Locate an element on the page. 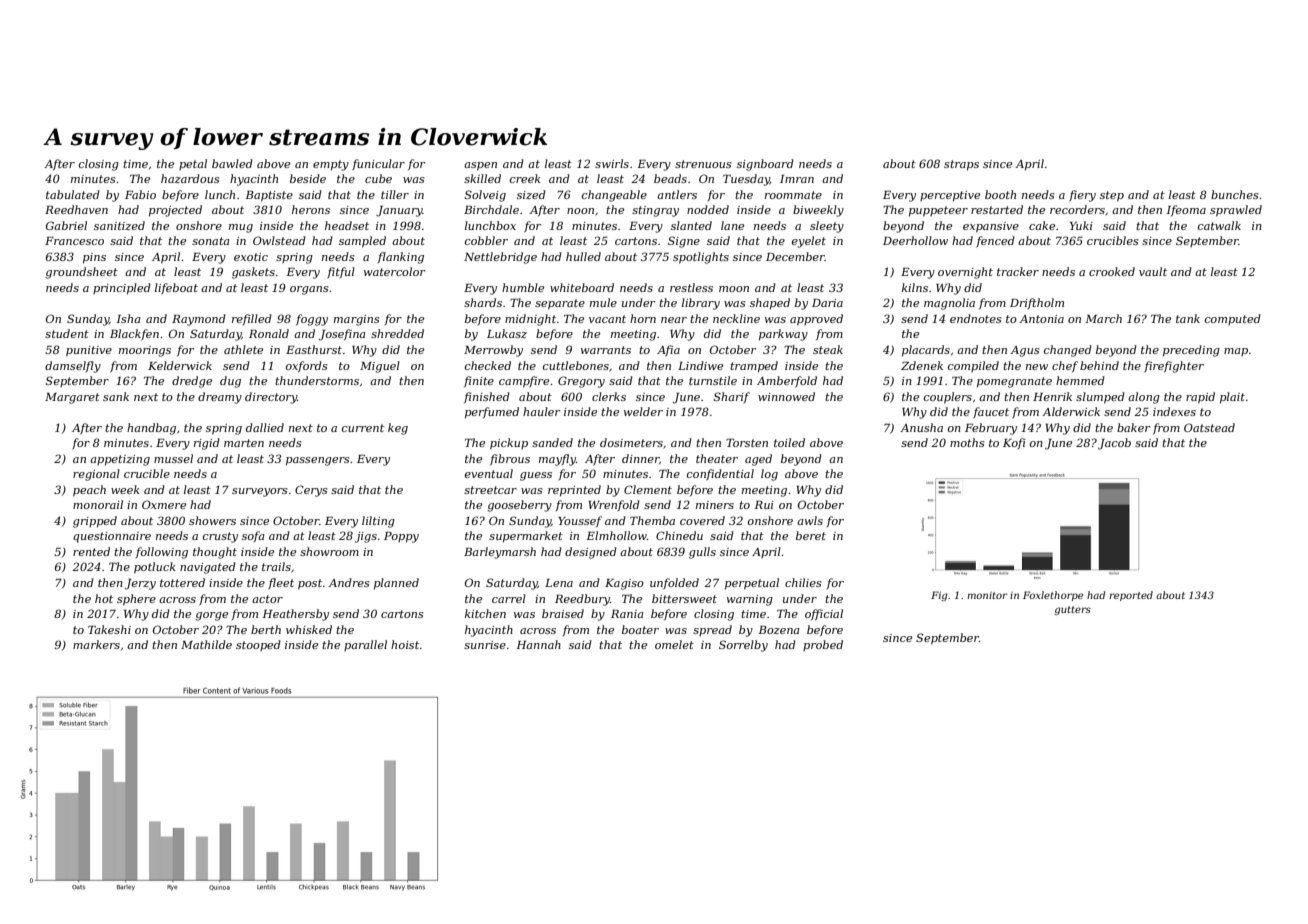 Image resolution: width=1308 pixels, height=924 pixels. eyelet is located at coordinates (809, 242).
